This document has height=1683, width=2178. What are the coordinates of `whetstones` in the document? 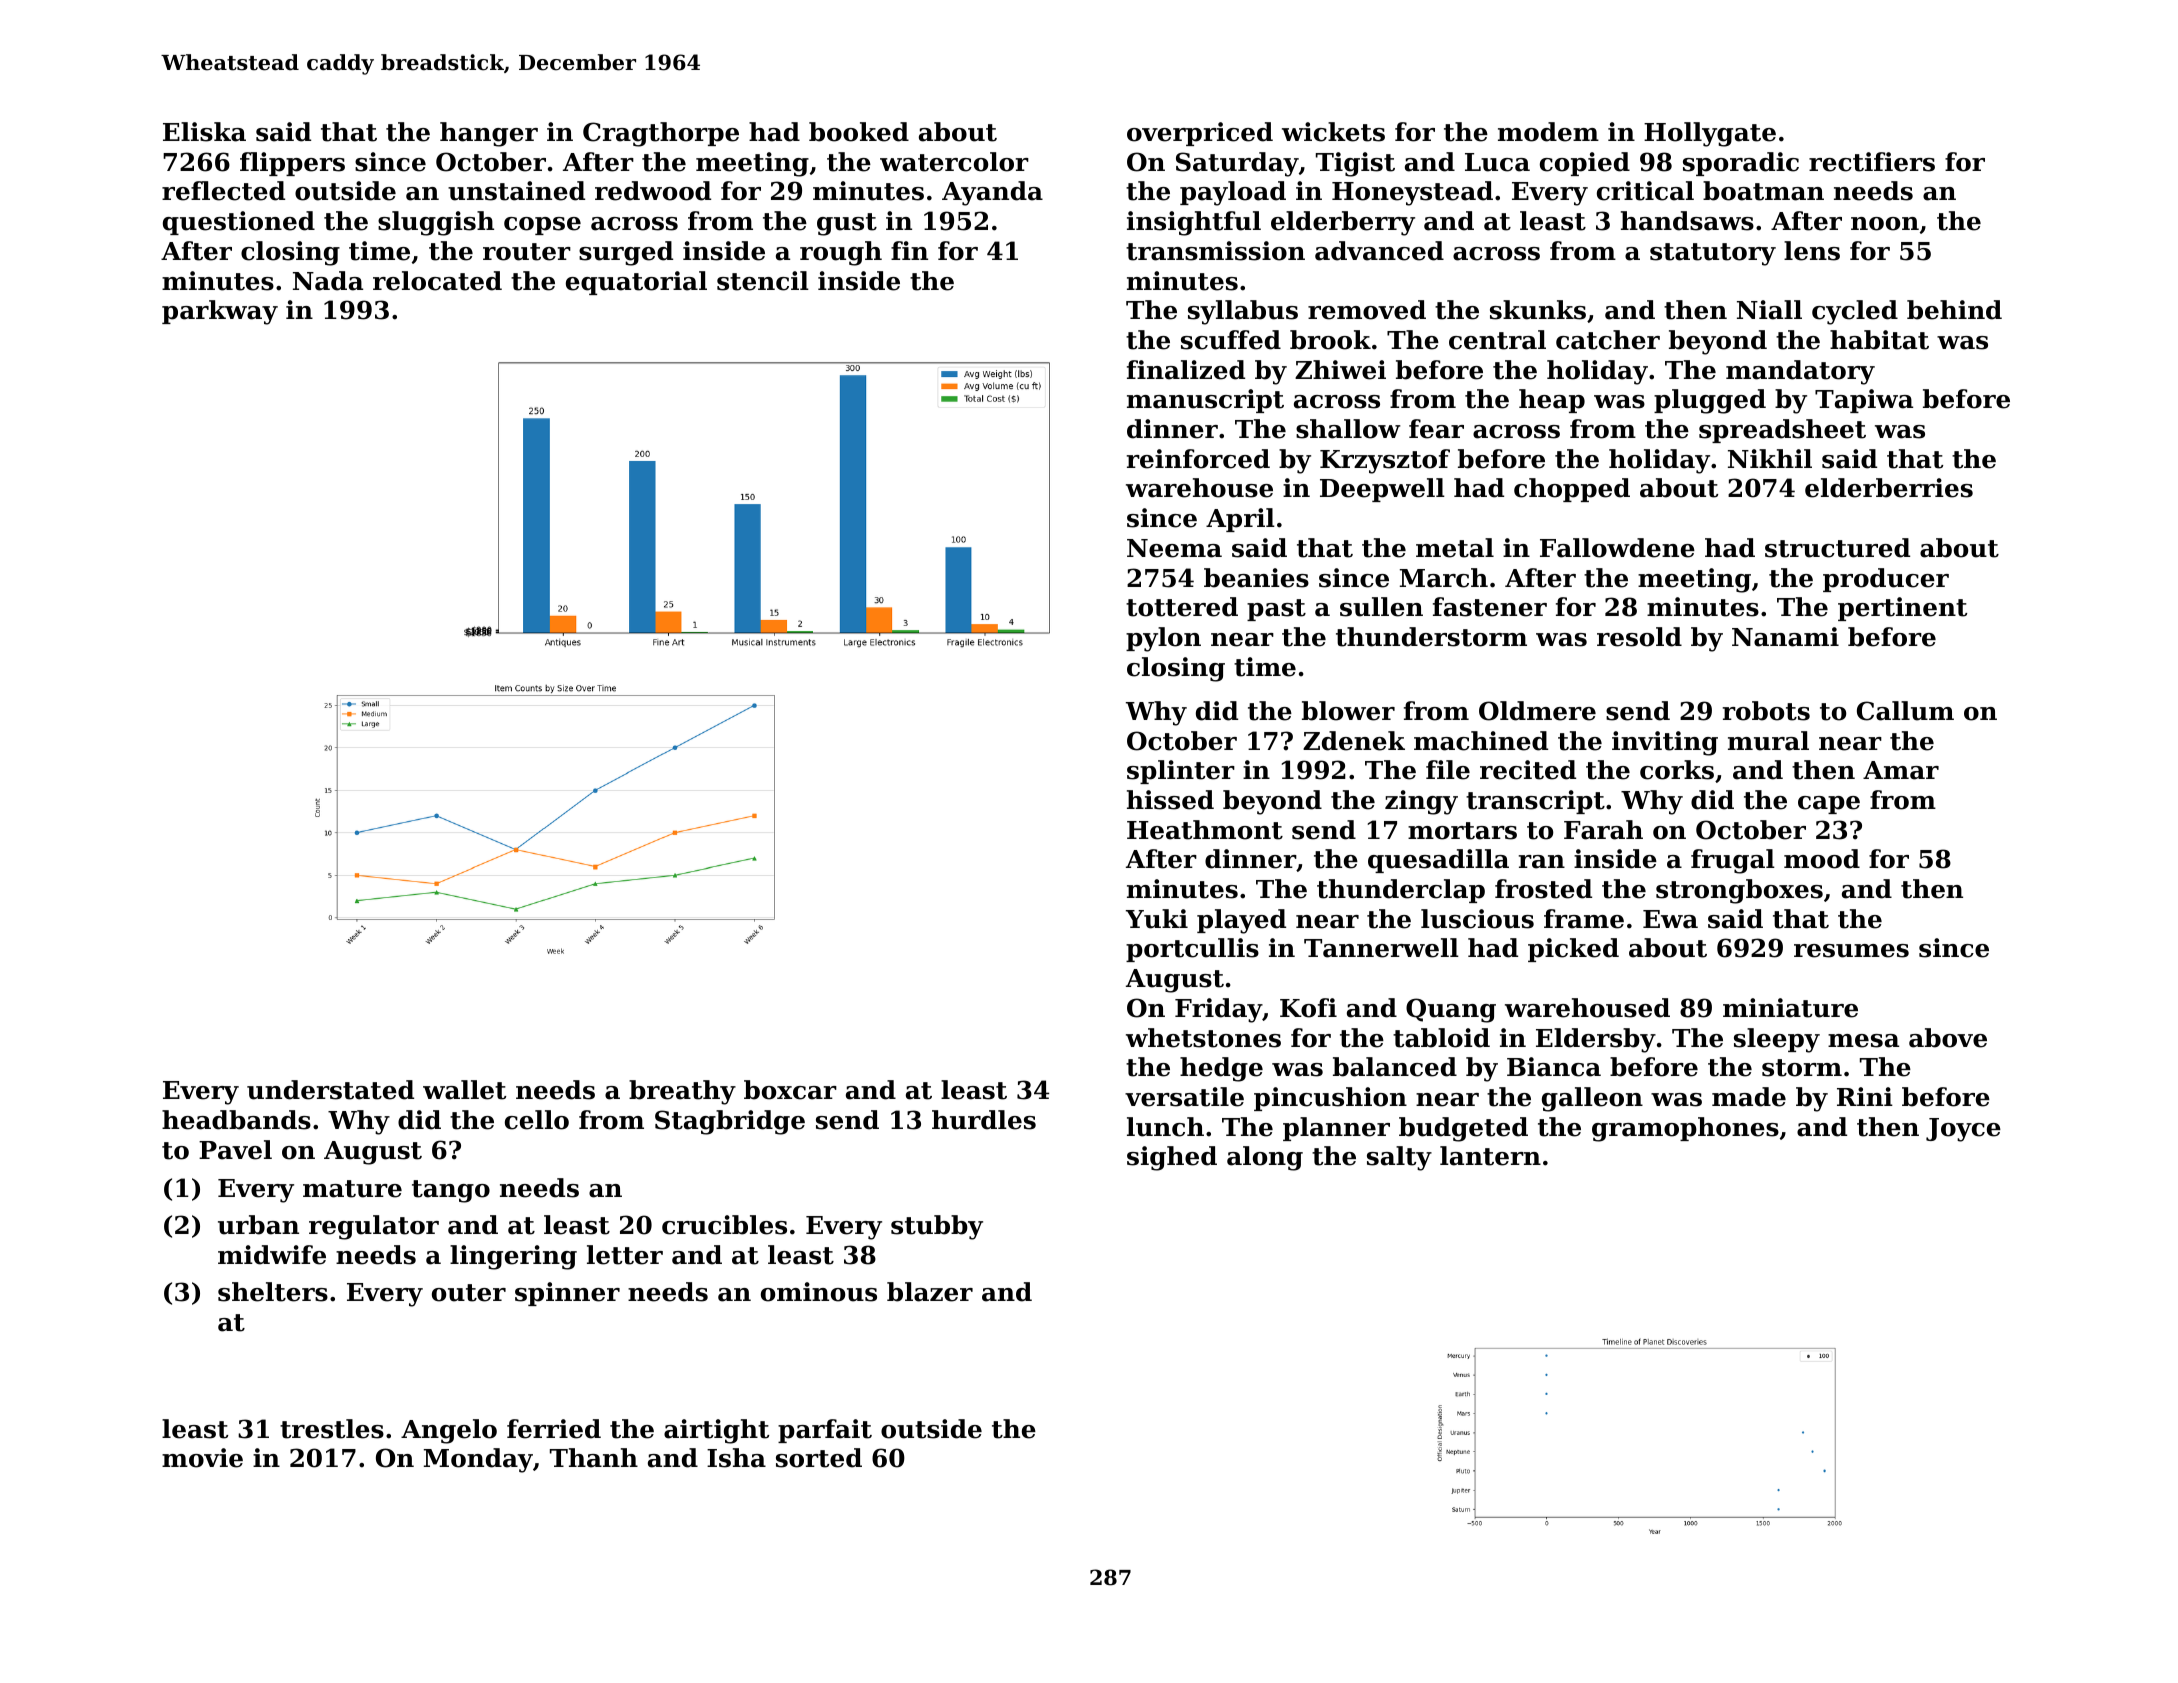 It's located at (1203, 1038).
